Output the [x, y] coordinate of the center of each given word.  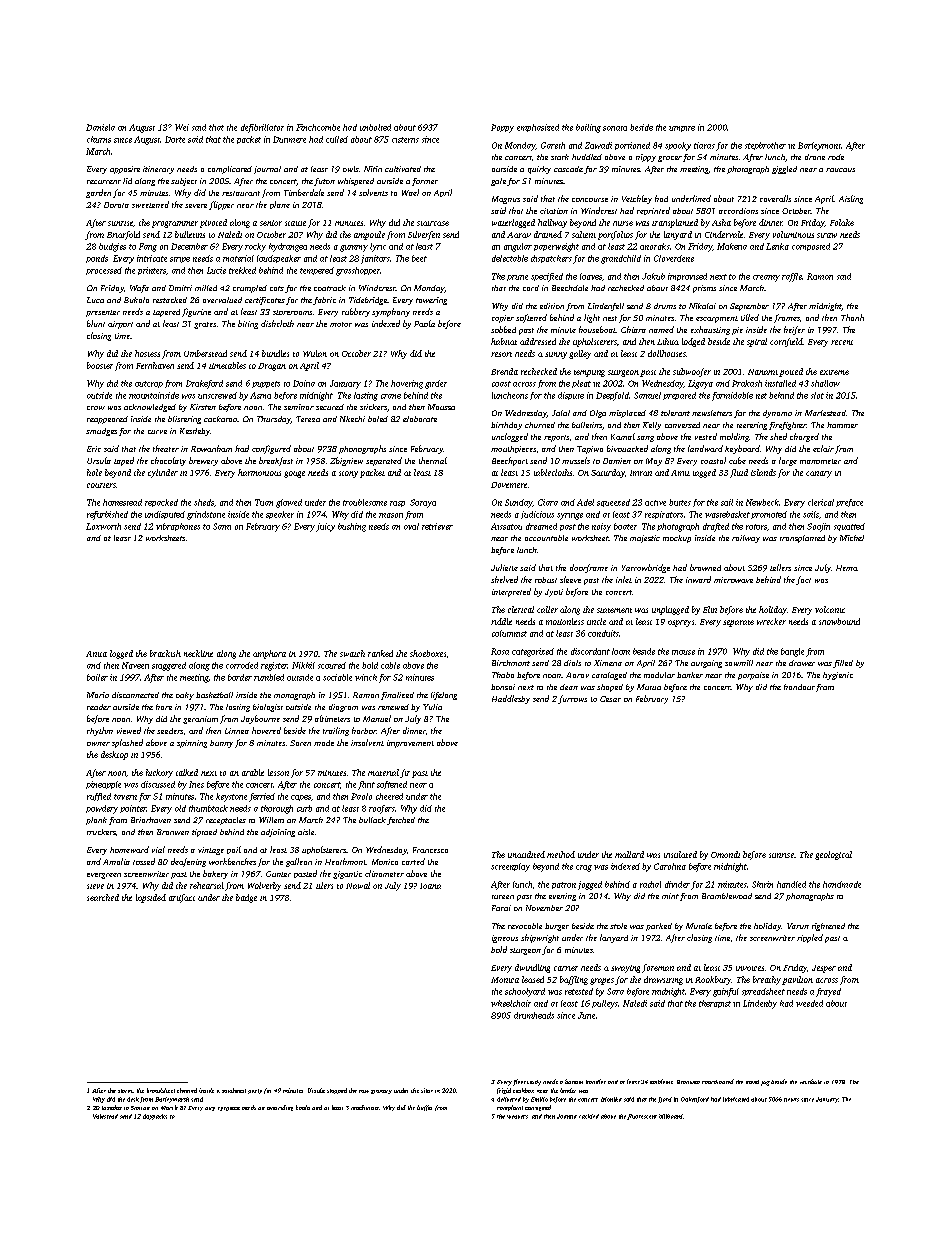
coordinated [718, 1081]
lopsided [151, 898]
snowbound [839, 621]
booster [100, 365]
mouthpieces [513, 449]
